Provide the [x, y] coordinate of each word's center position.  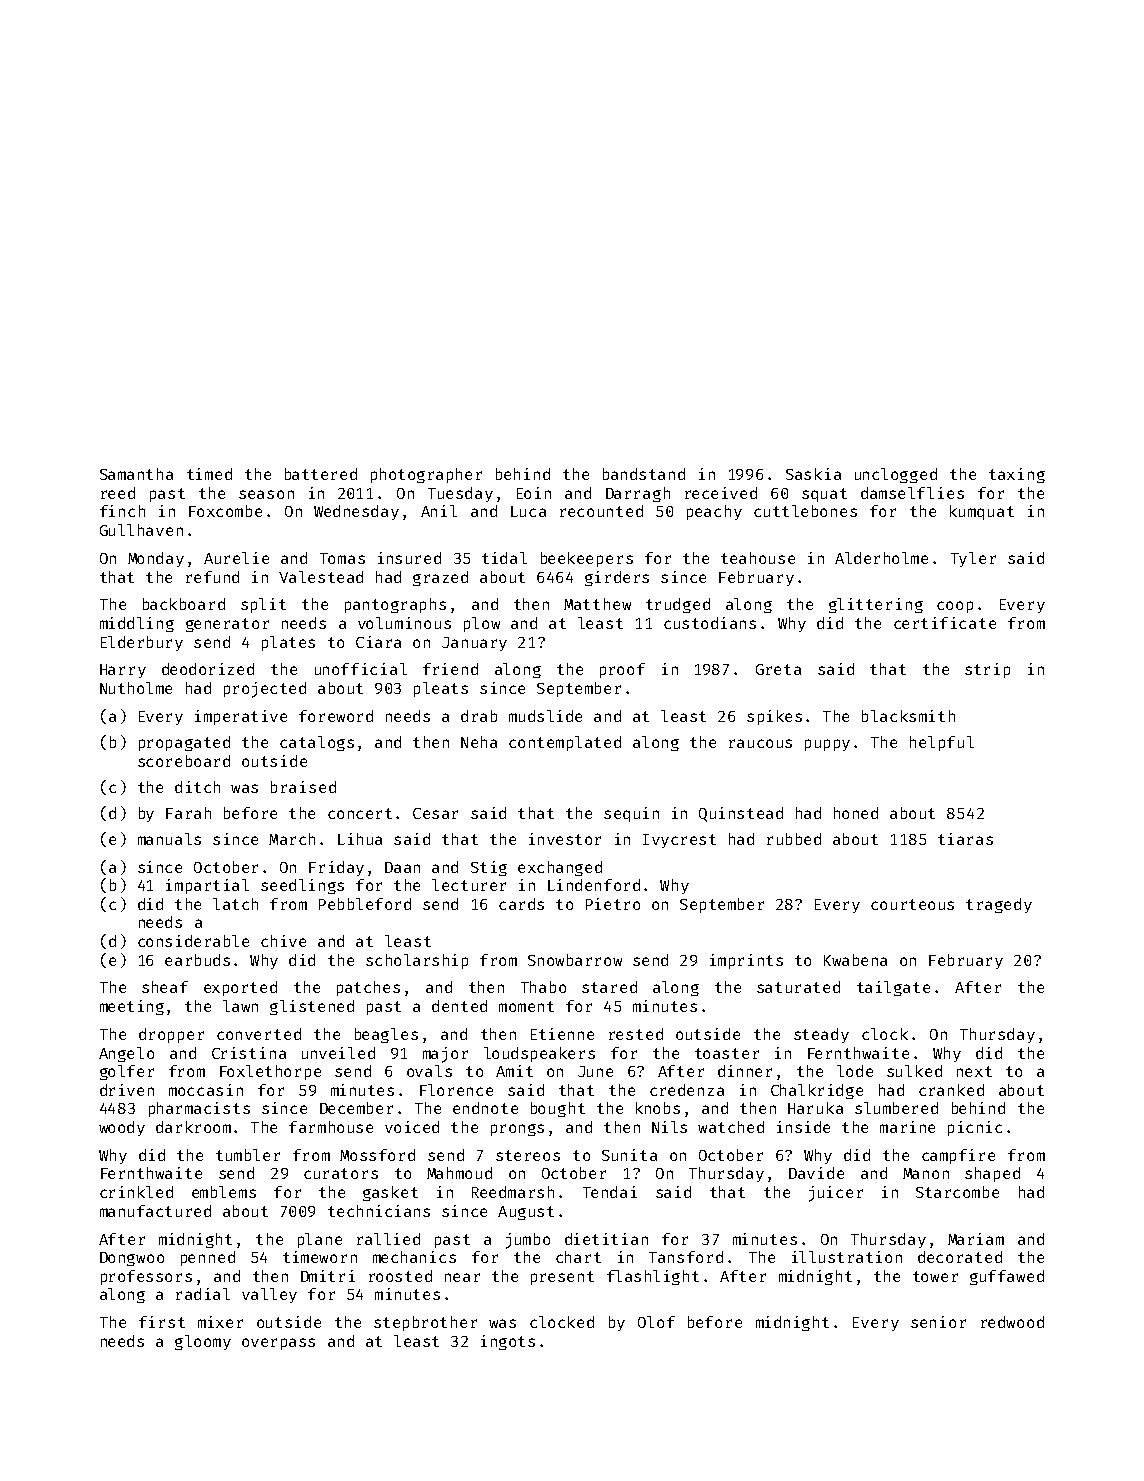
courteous [912, 904]
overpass [278, 1344]
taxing [1017, 475]
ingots [508, 1342]
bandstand [644, 474]
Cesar [435, 813]
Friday [336, 868]
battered [321, 474]
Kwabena [855, 960]
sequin [631, 814]
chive [283, 941]
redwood [1012, 1322]
